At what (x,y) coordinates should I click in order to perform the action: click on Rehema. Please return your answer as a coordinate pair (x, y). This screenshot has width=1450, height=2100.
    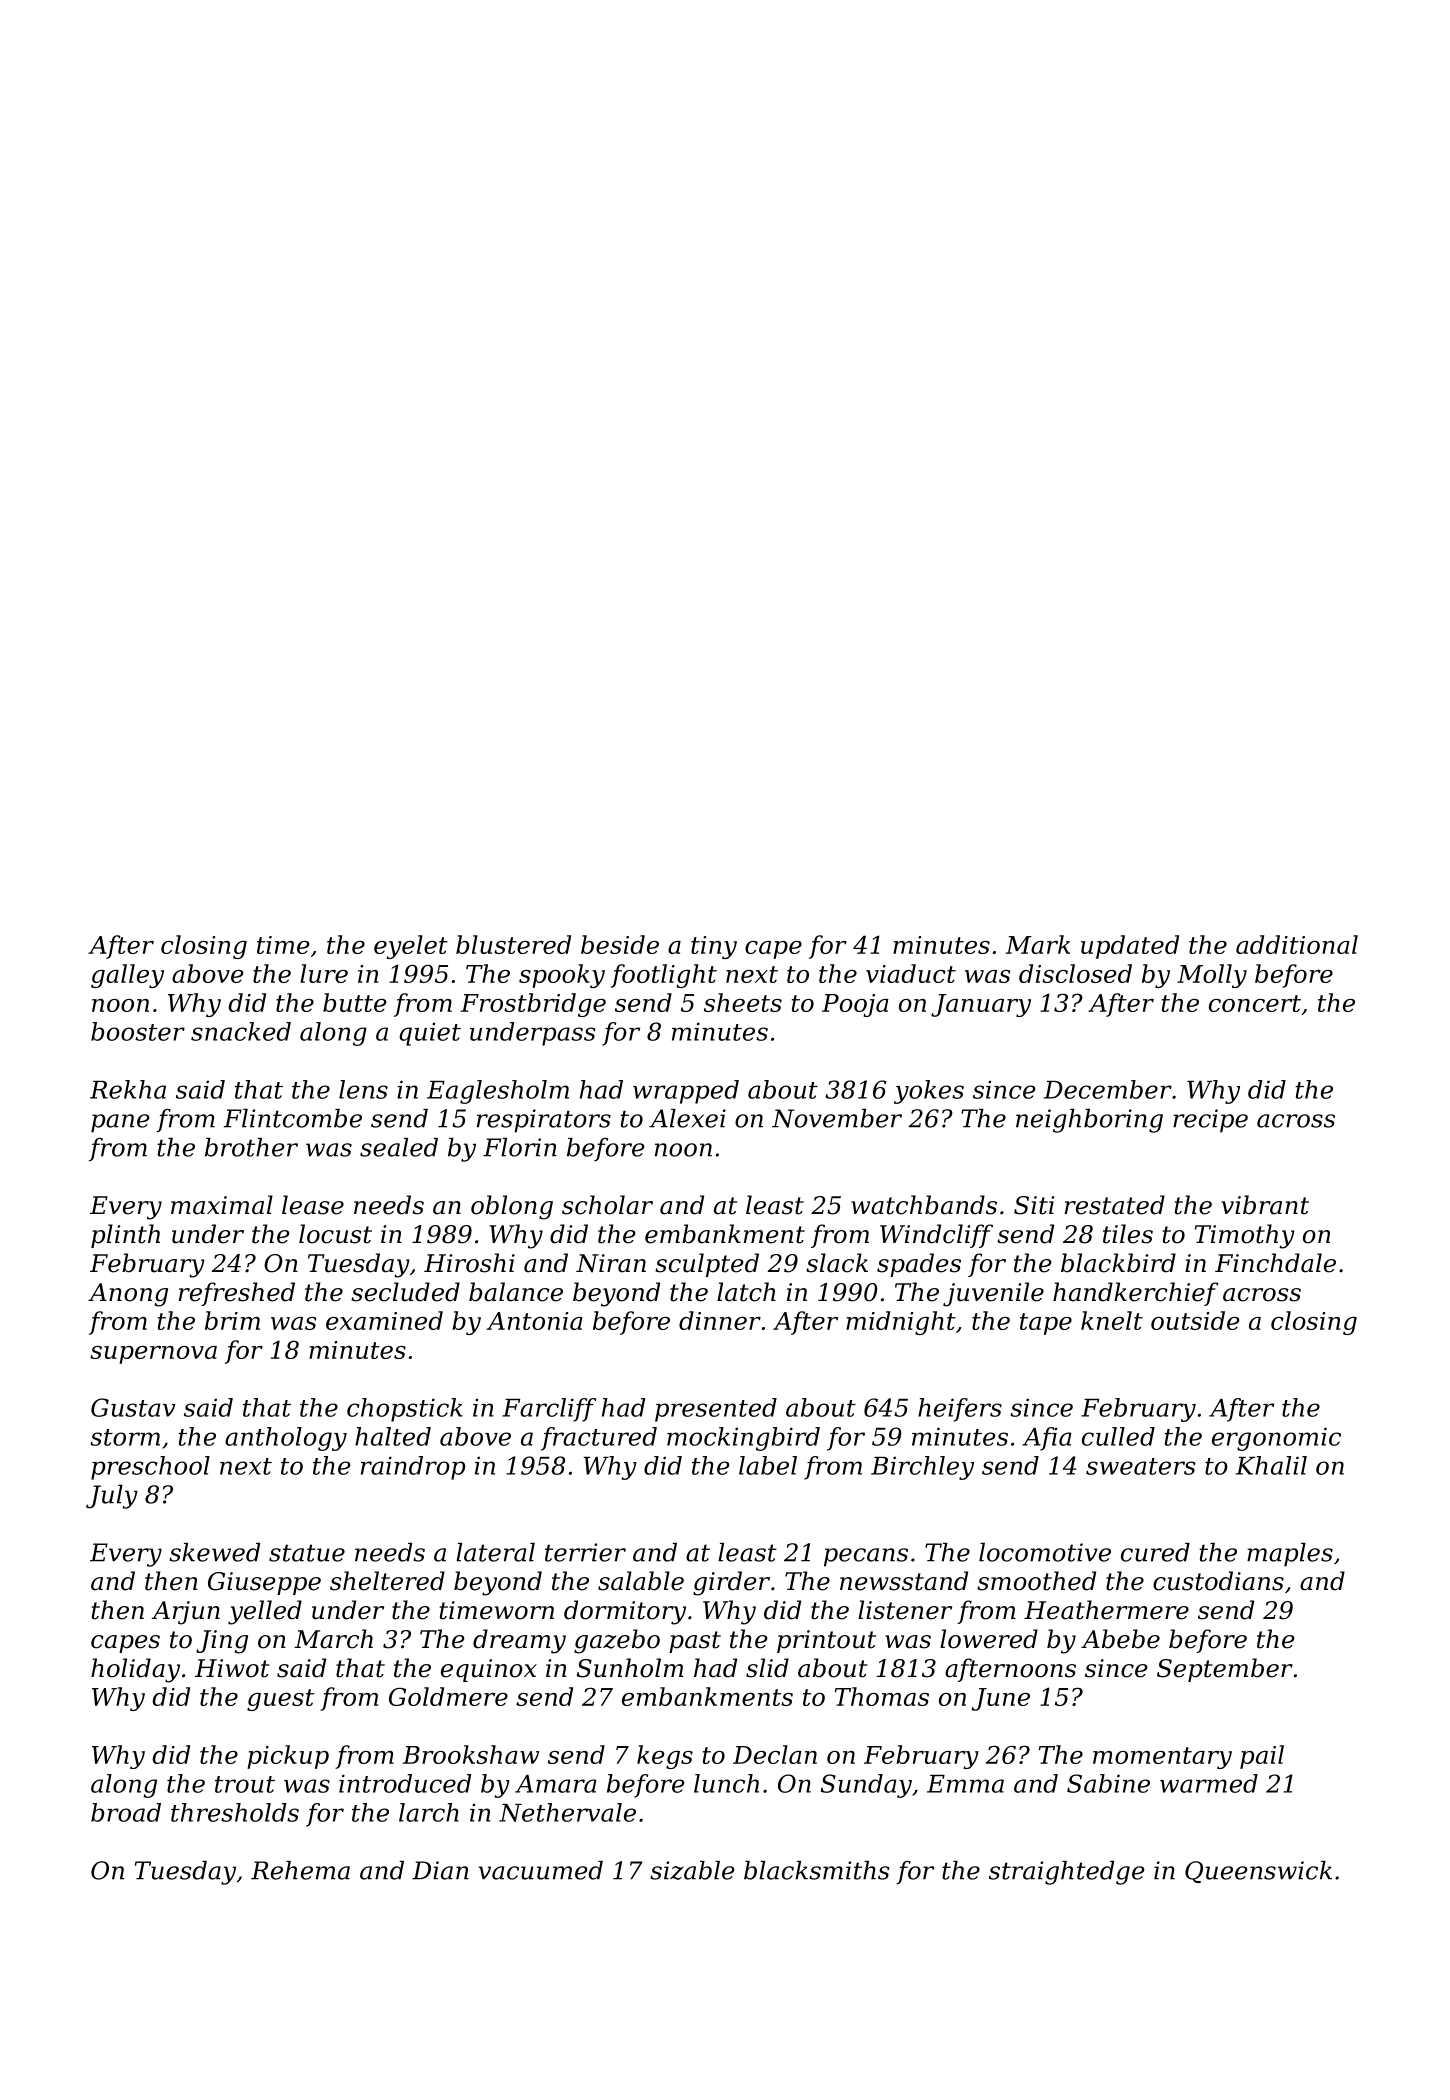
    Looking at the image, I should click on (300, 1870).
